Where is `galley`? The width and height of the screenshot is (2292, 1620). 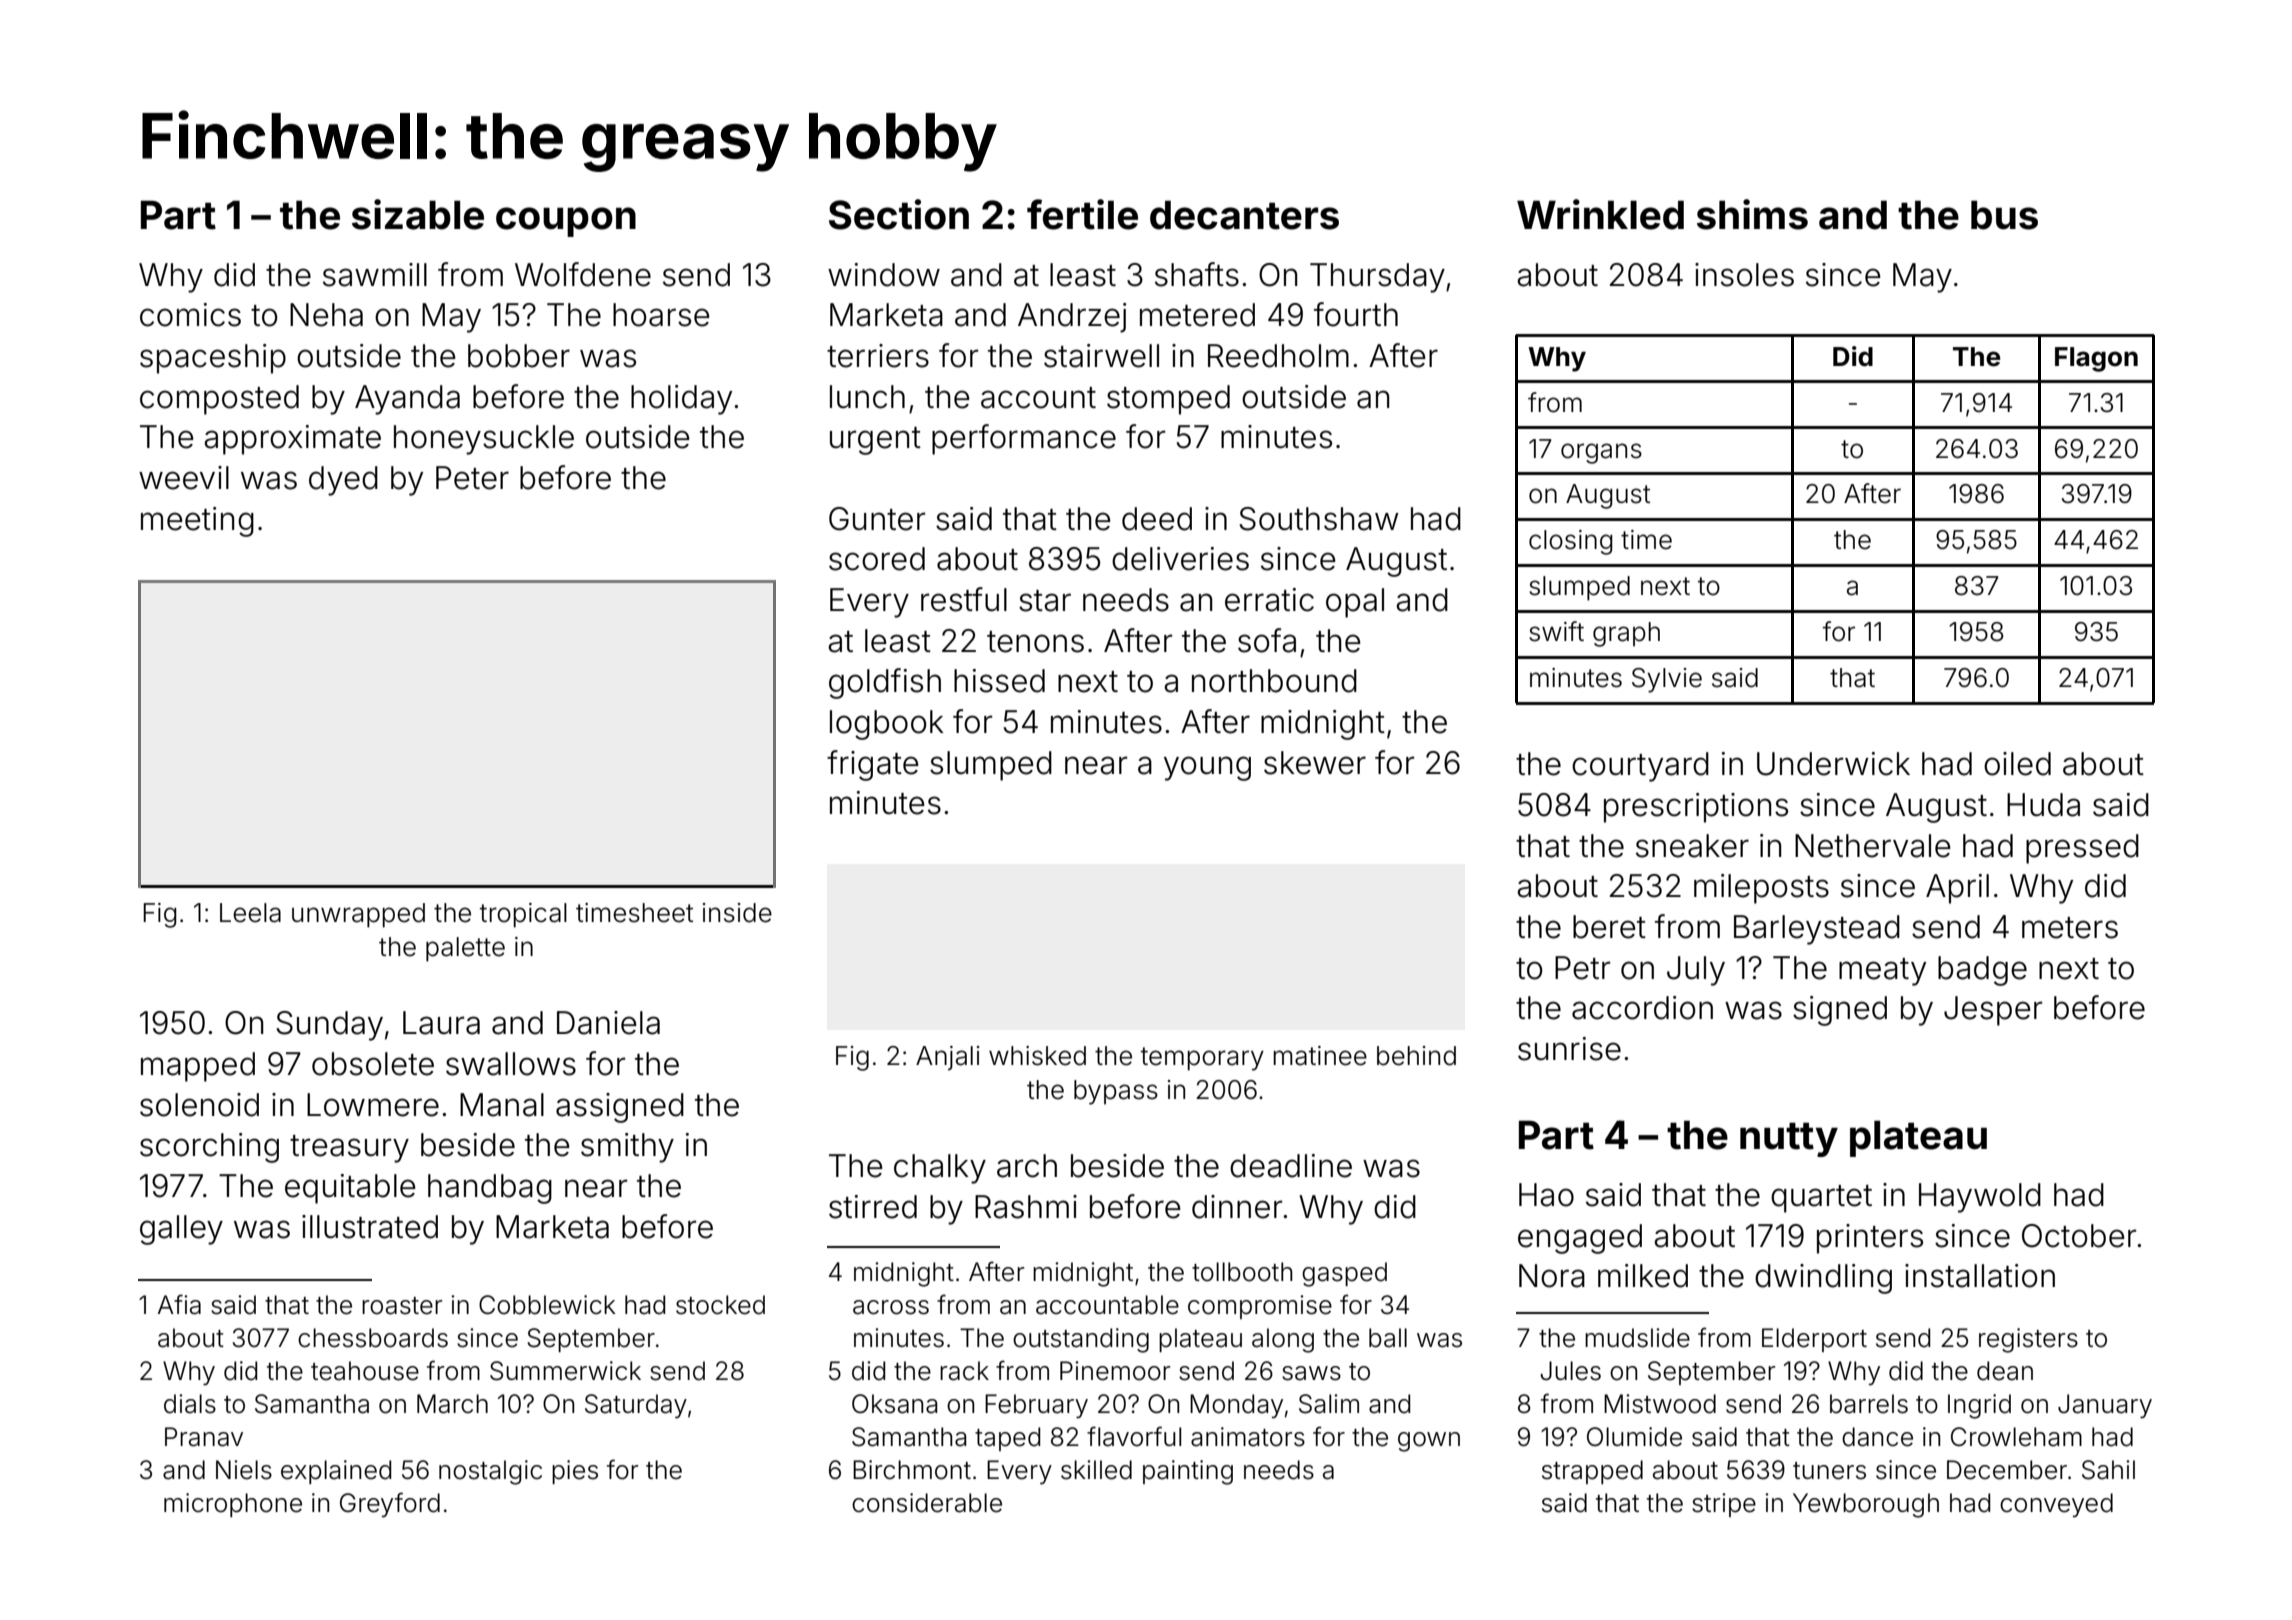
galley is located at coordinates (181, 1230).
